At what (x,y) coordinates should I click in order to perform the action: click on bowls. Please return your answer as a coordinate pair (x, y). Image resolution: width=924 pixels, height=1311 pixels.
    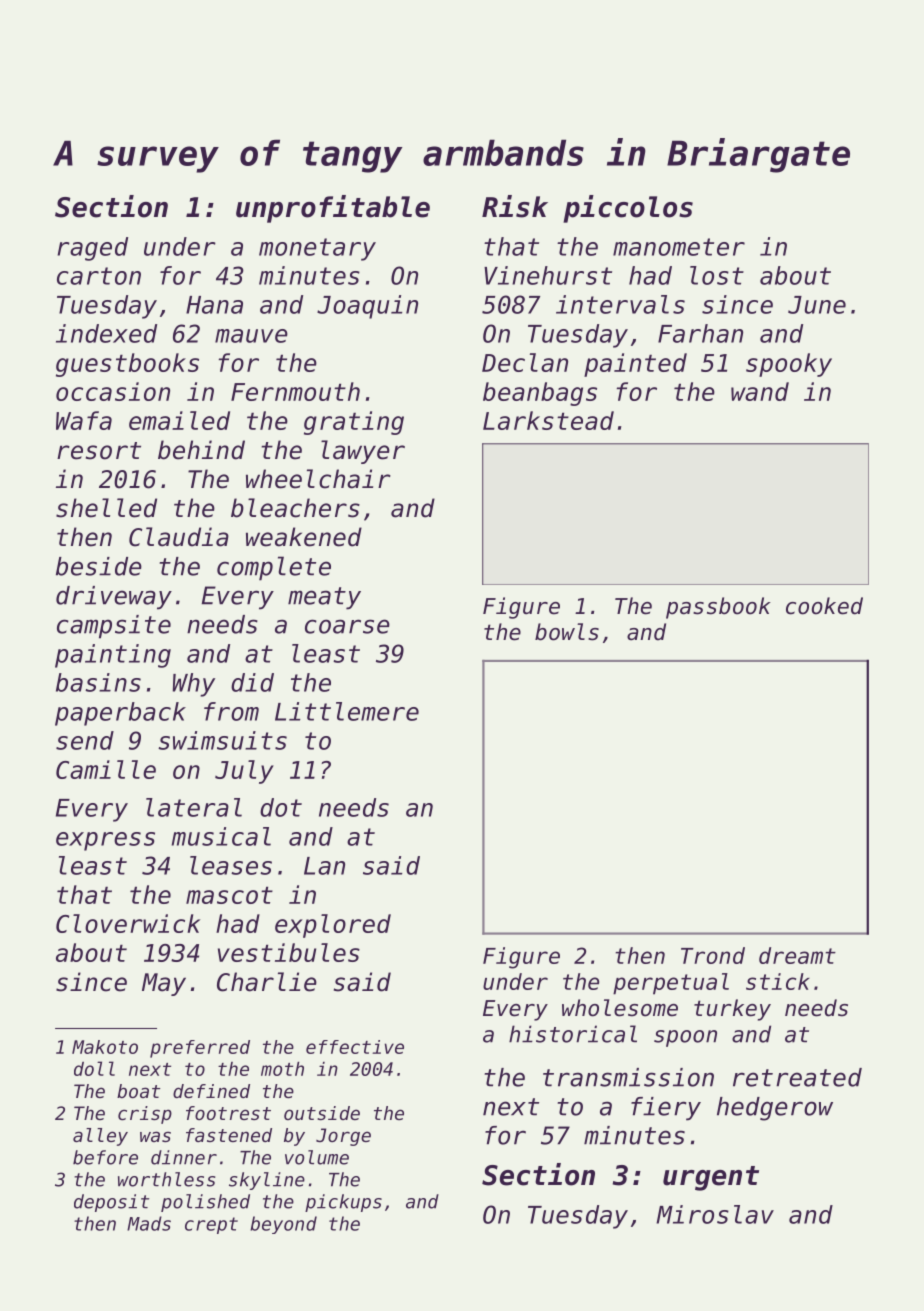
    Looking at the image, I should click on (567, 632).
